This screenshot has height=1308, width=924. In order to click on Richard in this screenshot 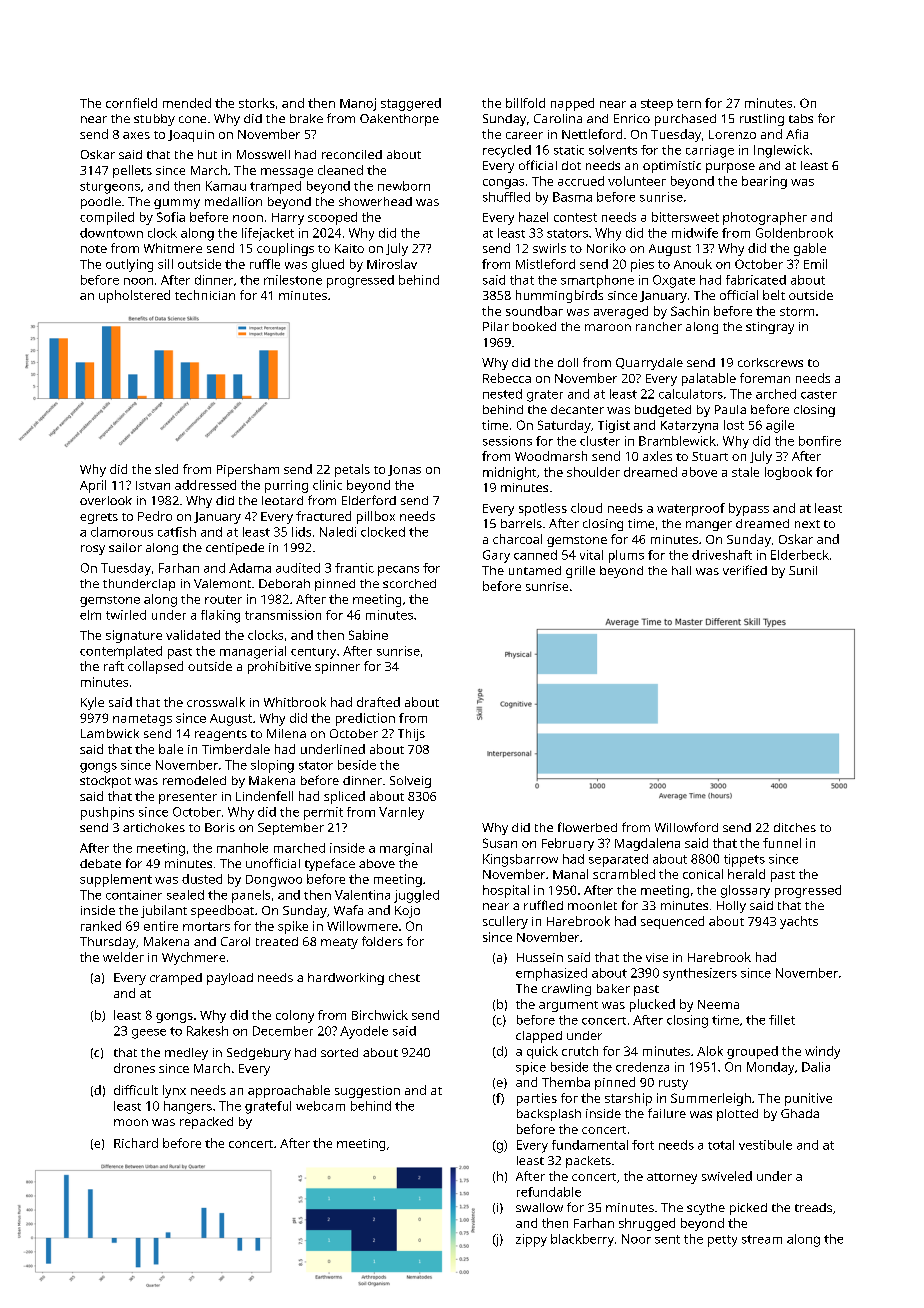, I will do `click(136, 1143)`.
